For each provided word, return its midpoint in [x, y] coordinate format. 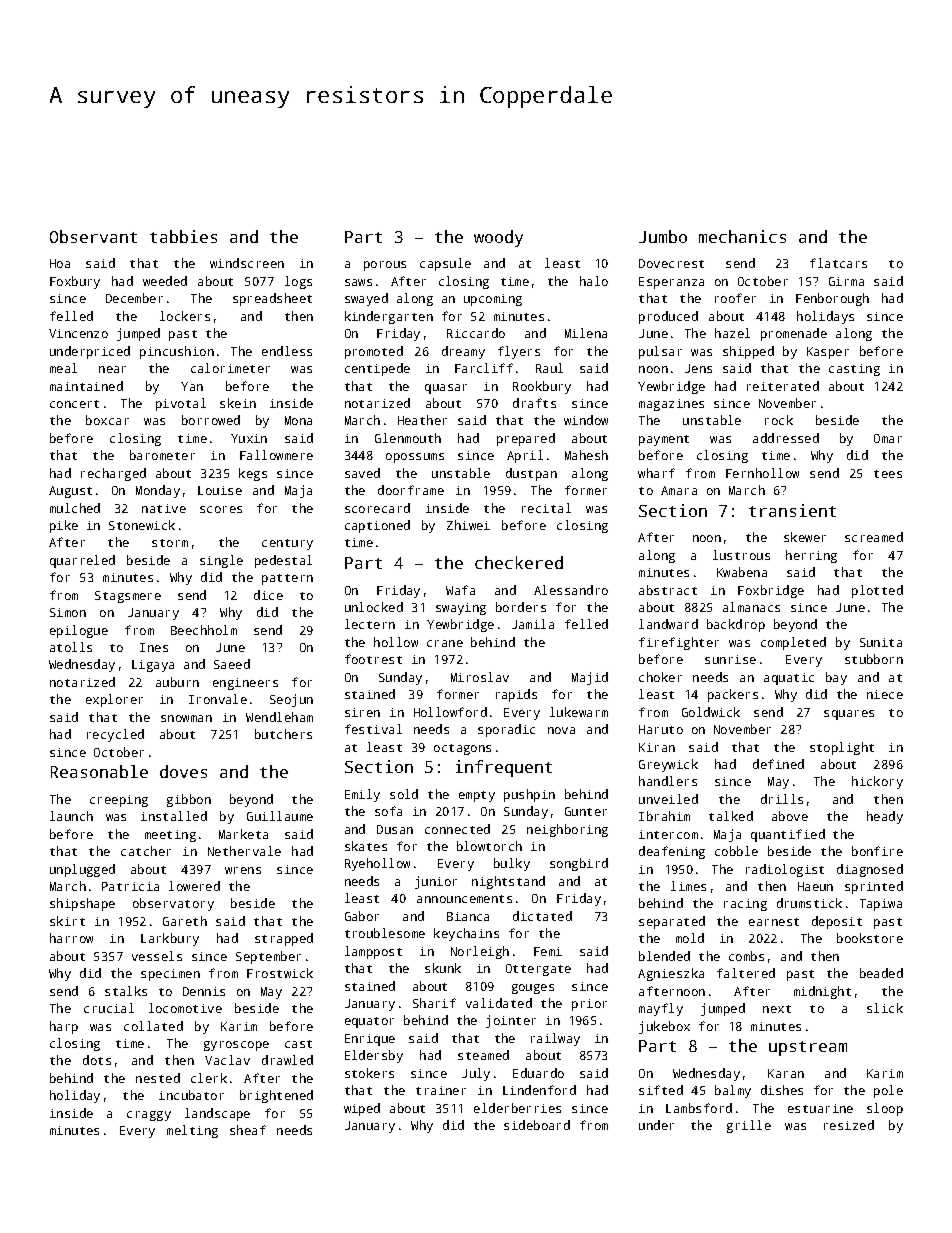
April [525, 456]
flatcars [838, 263]
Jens [698, 368]
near [112, 369]
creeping [119, 801]
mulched [75, 508]
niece [885, 694]
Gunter [586, 811]
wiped [362, 1109]
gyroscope [236, 1046]
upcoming [493, 300]
